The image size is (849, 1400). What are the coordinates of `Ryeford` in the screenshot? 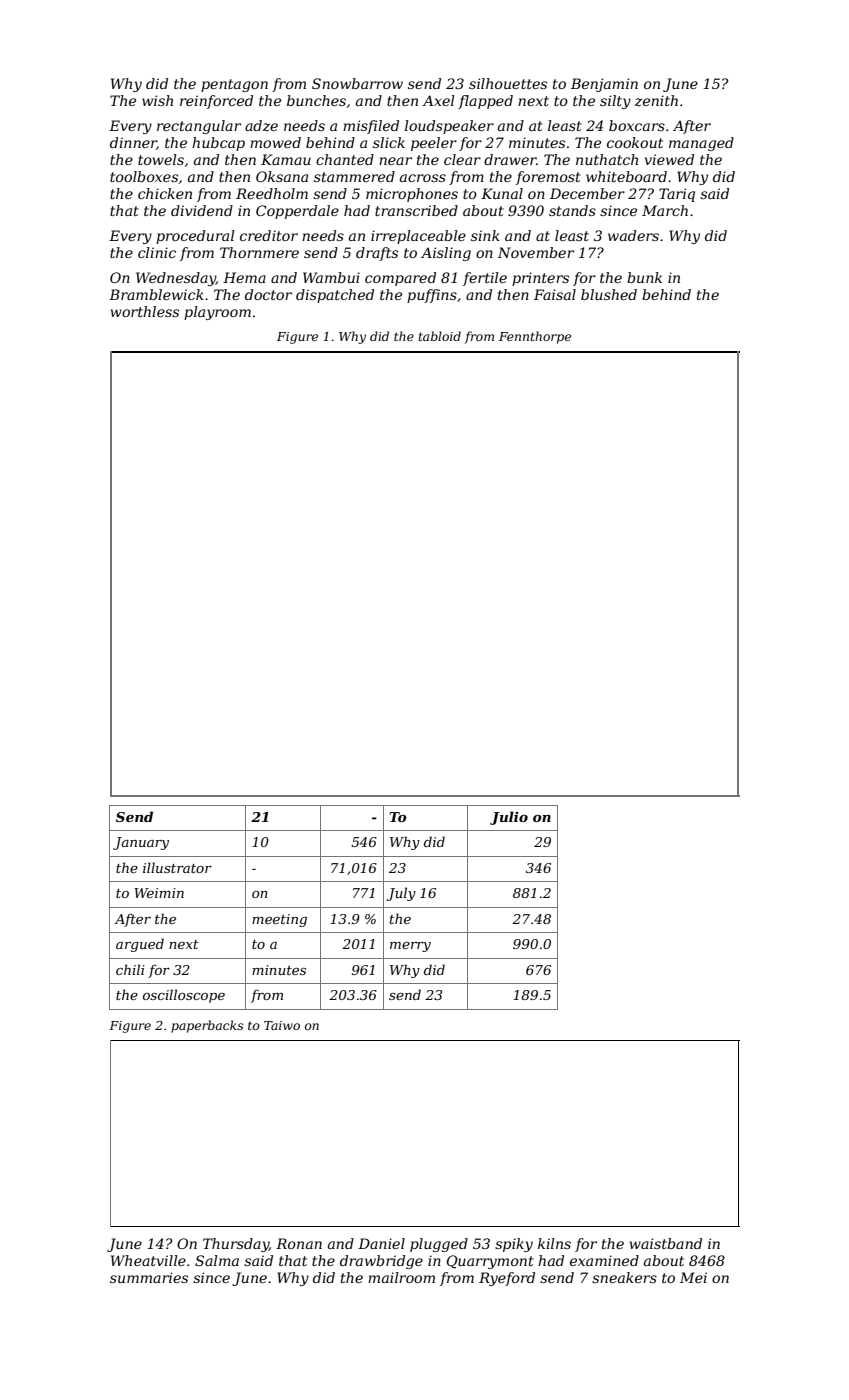 It's located at (507, 1279).
